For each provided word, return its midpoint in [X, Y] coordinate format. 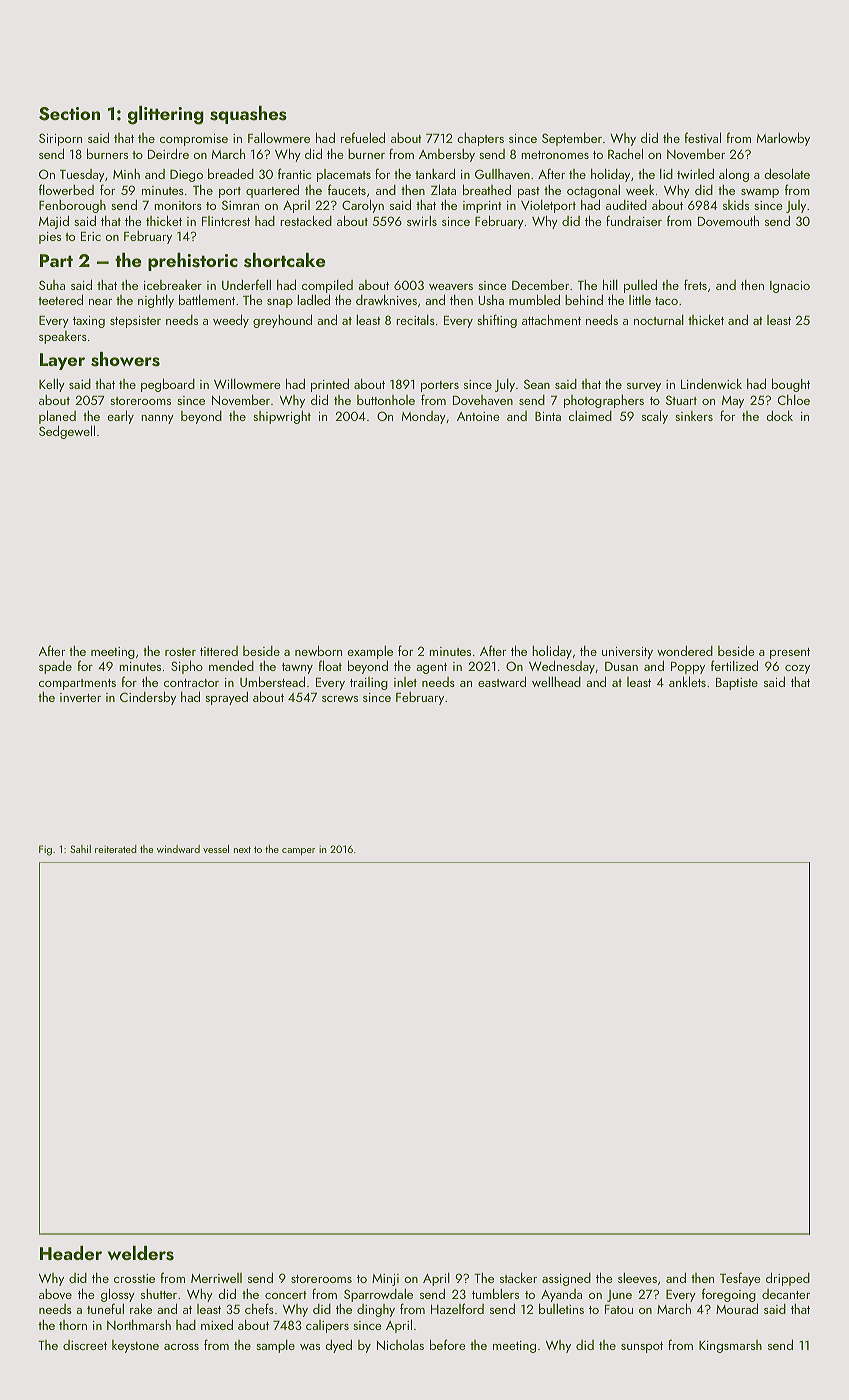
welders [141, 1253]
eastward [502, 681]
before [448, 1344]
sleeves [637, 1278]
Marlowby [783, 139]
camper [298, 852]
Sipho [187, 667]
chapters [480, 139]
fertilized [734, 665]
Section [69, 114]
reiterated [116, 849]
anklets [687, 681]
